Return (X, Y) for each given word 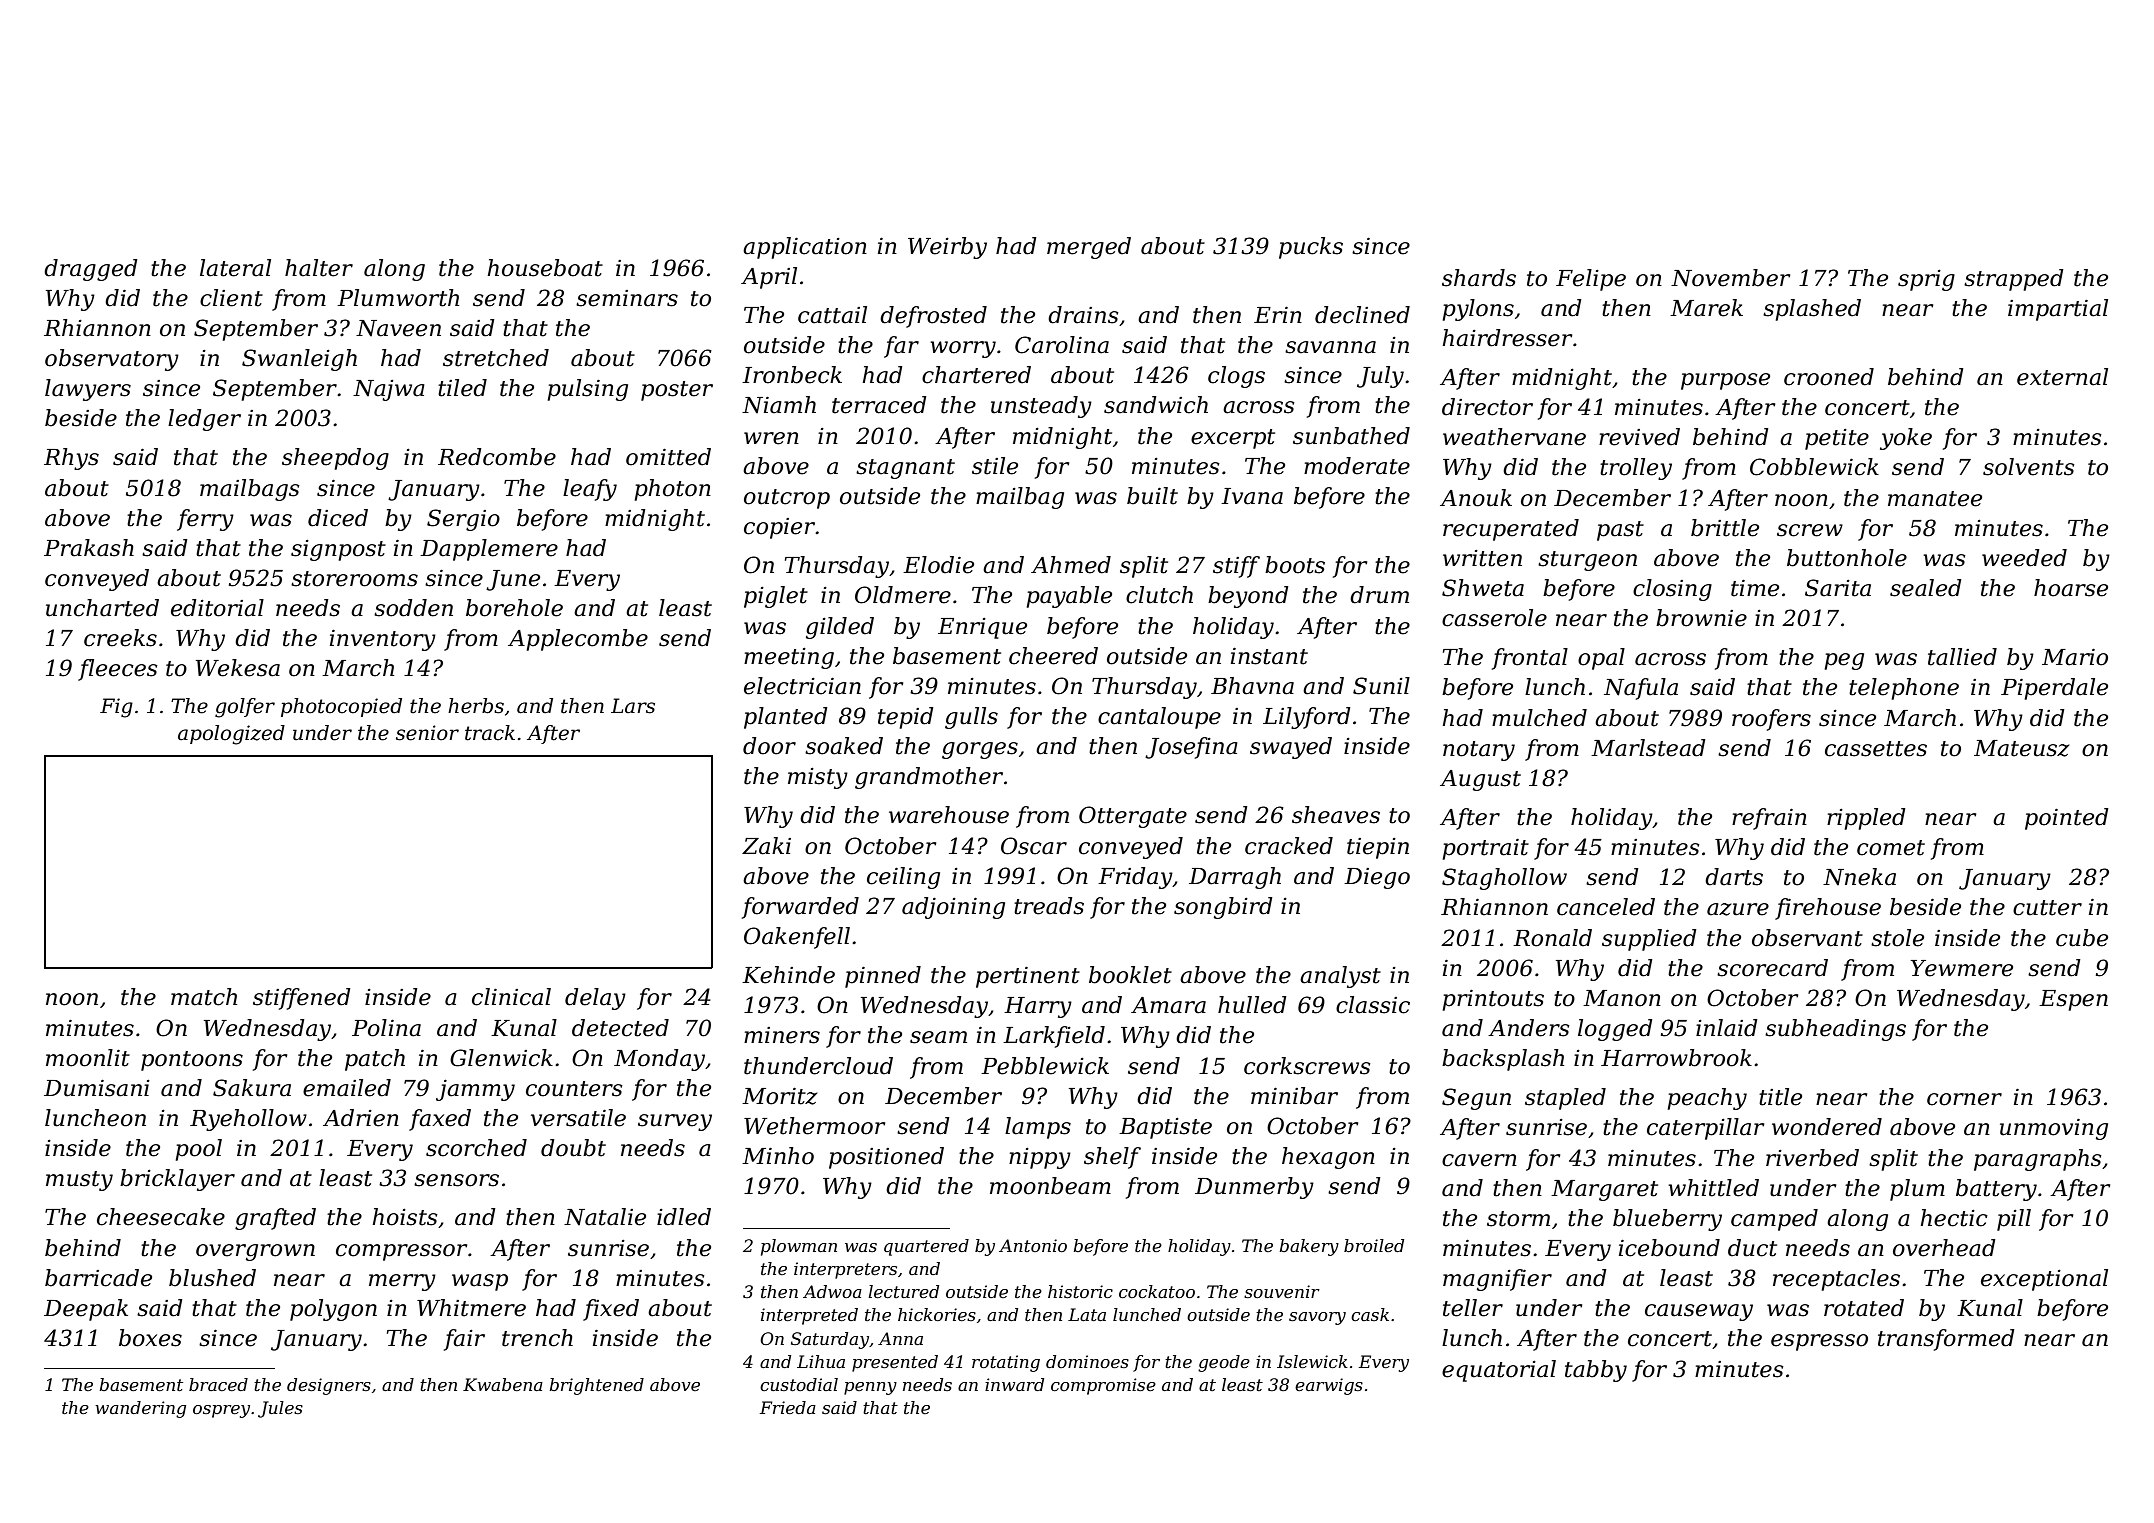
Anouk (1476, 498)
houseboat (545, 268)
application (805, 248)
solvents (2029, 467)
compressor (402, 1252)
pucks (1311, 248)
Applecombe (578, 640)
